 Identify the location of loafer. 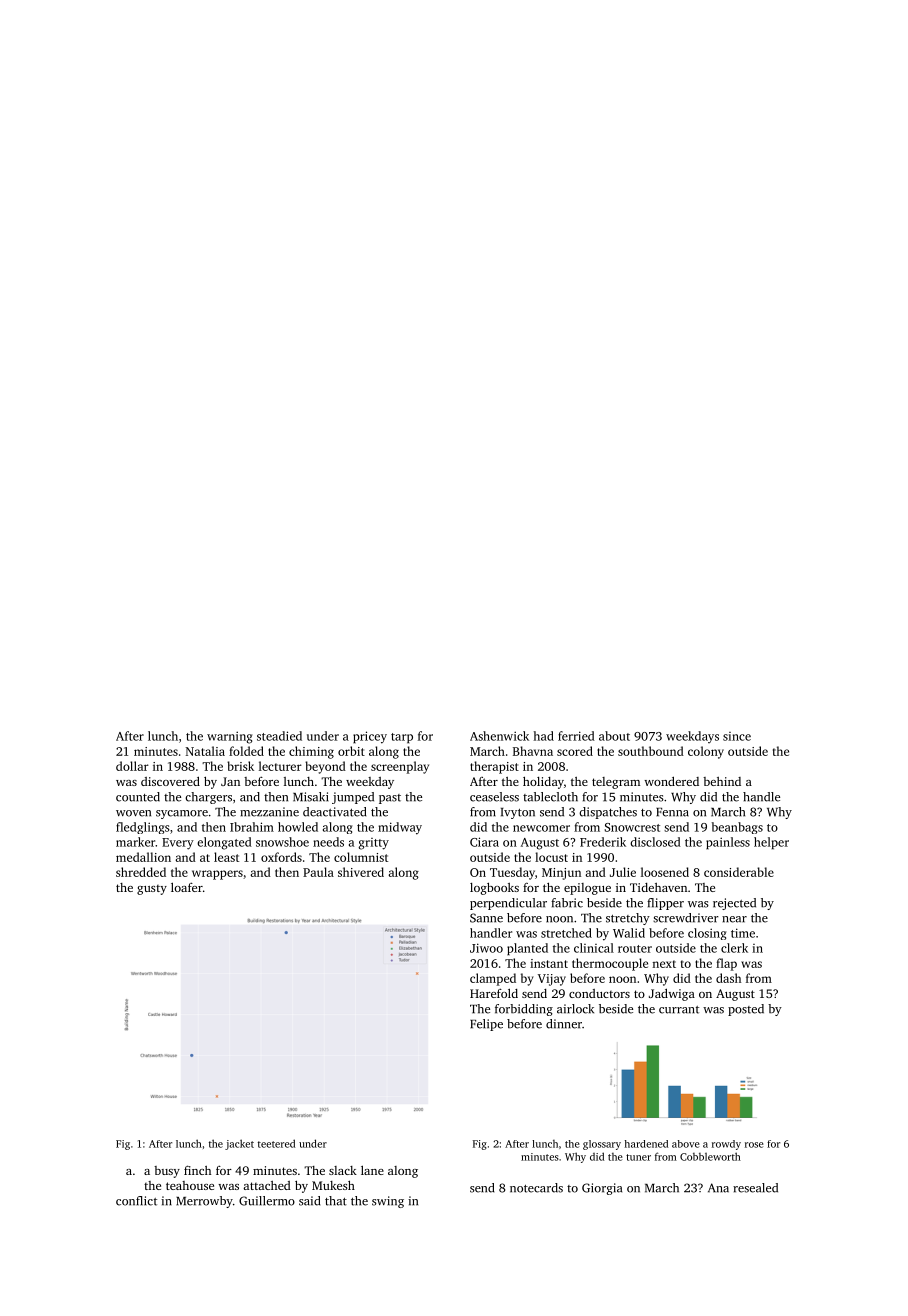
(187, 887).
